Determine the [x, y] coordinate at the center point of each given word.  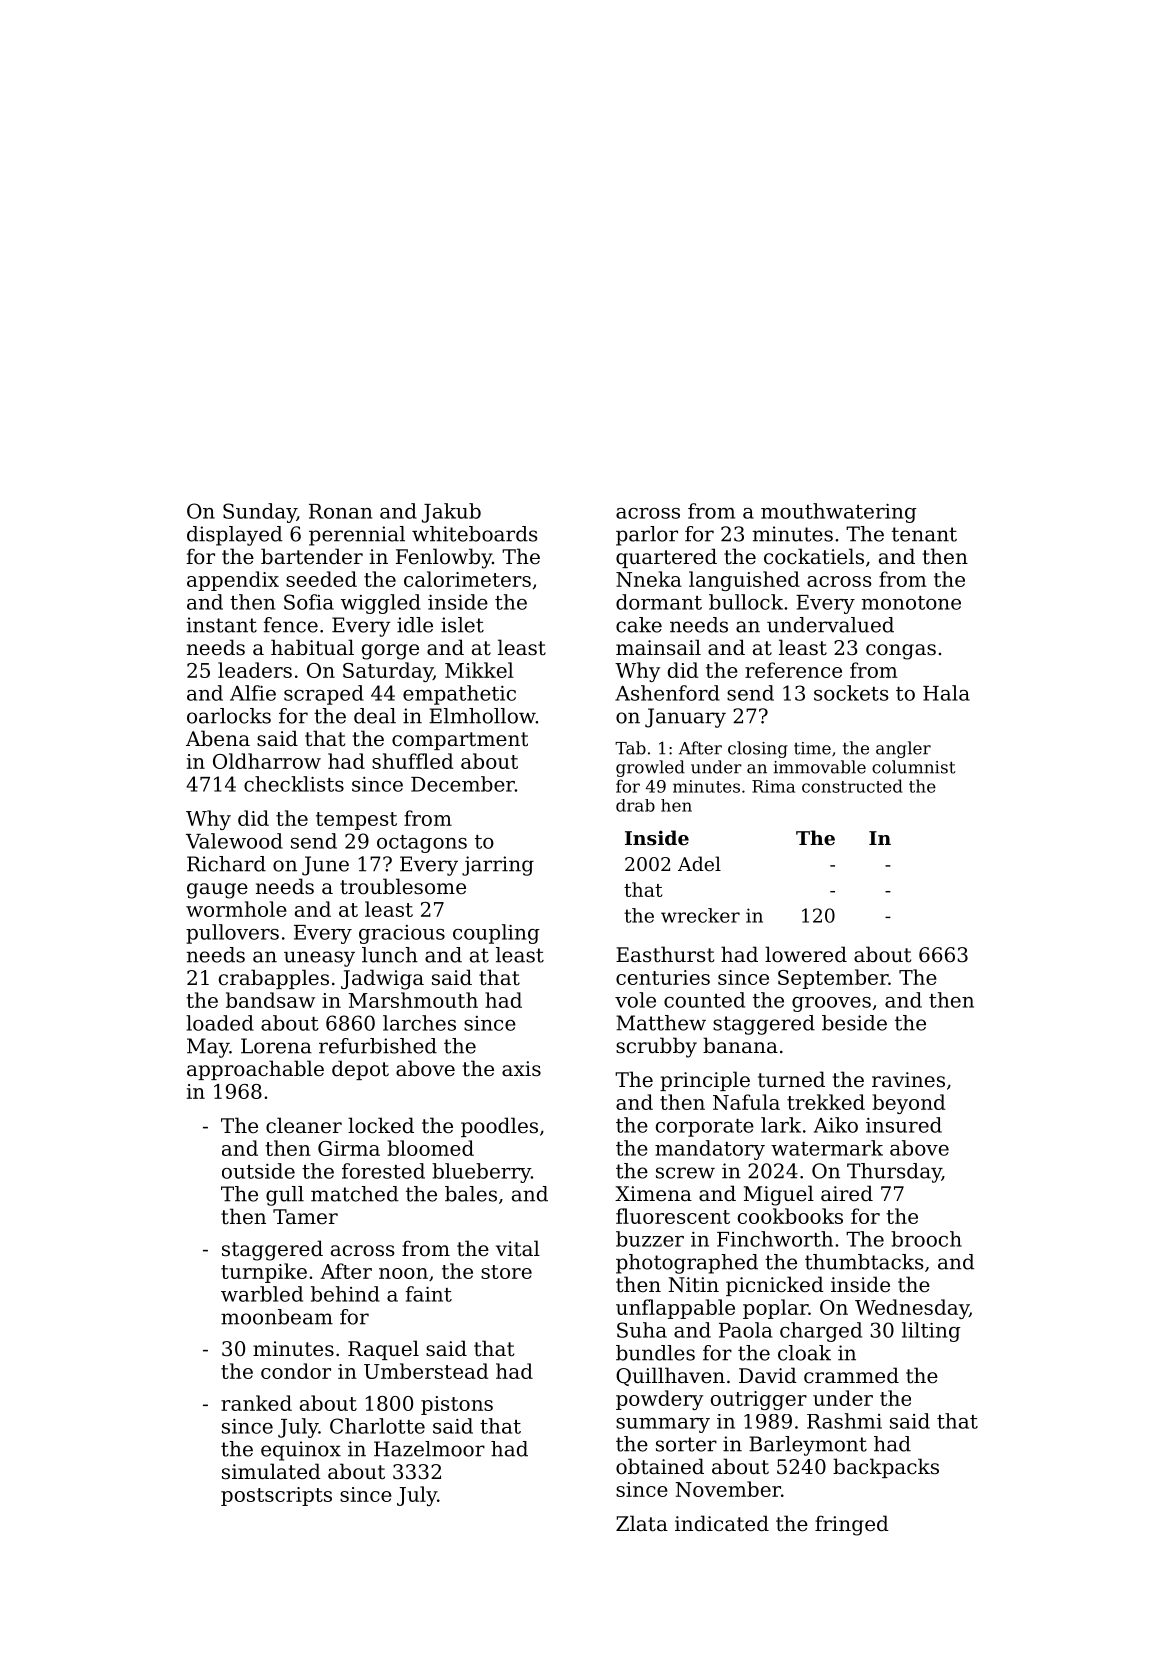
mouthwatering [839, 513]
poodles [499, 1127]
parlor [647, 536]
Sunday [260, 513]
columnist [914, 767]
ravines [908, 1080]
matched [354, 1194]
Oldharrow [267, 761]
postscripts [276, 1496]
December [463, 784]
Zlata [642, 1523]
